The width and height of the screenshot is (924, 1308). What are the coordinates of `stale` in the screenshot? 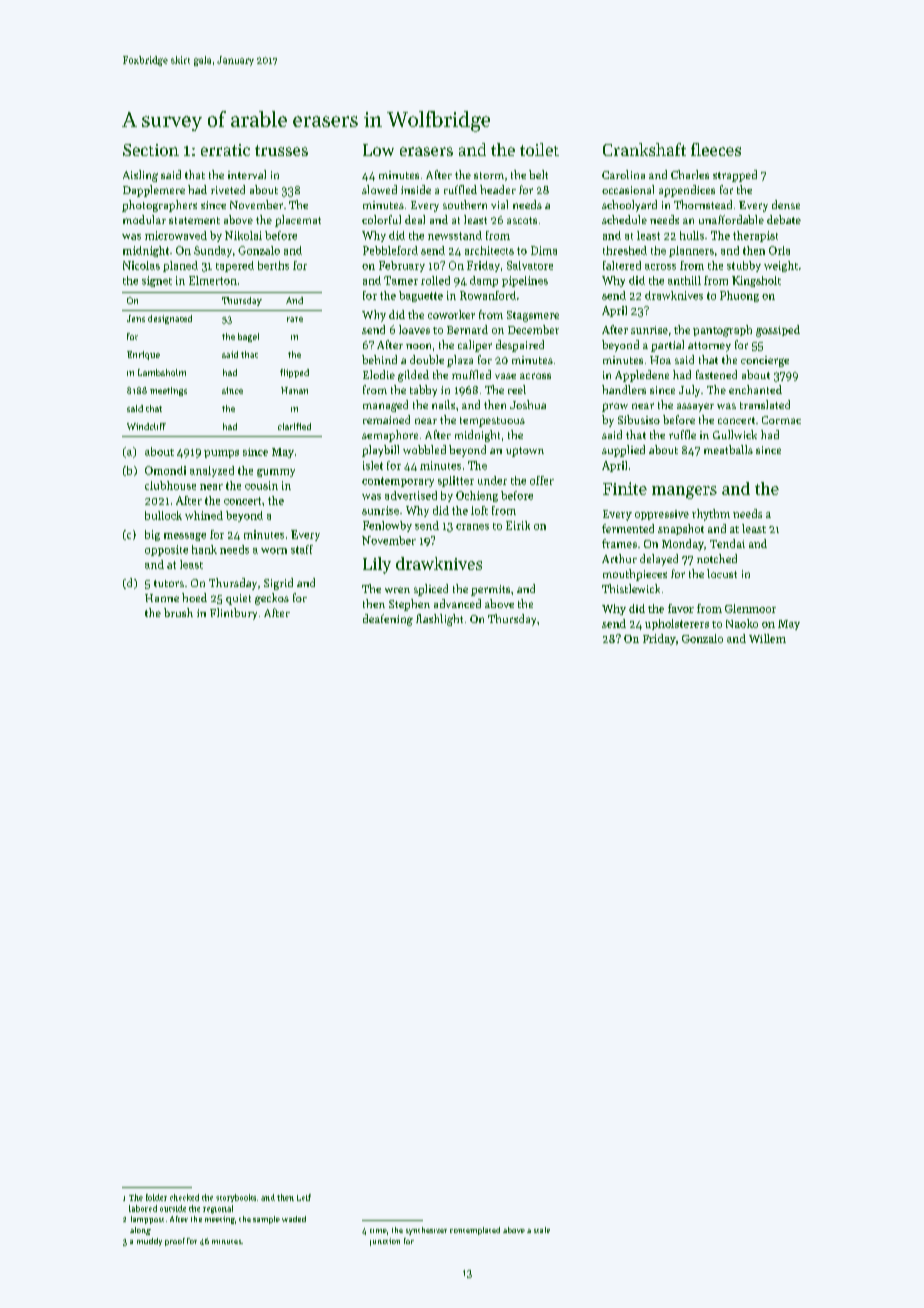 It's located at (542, 1230).
